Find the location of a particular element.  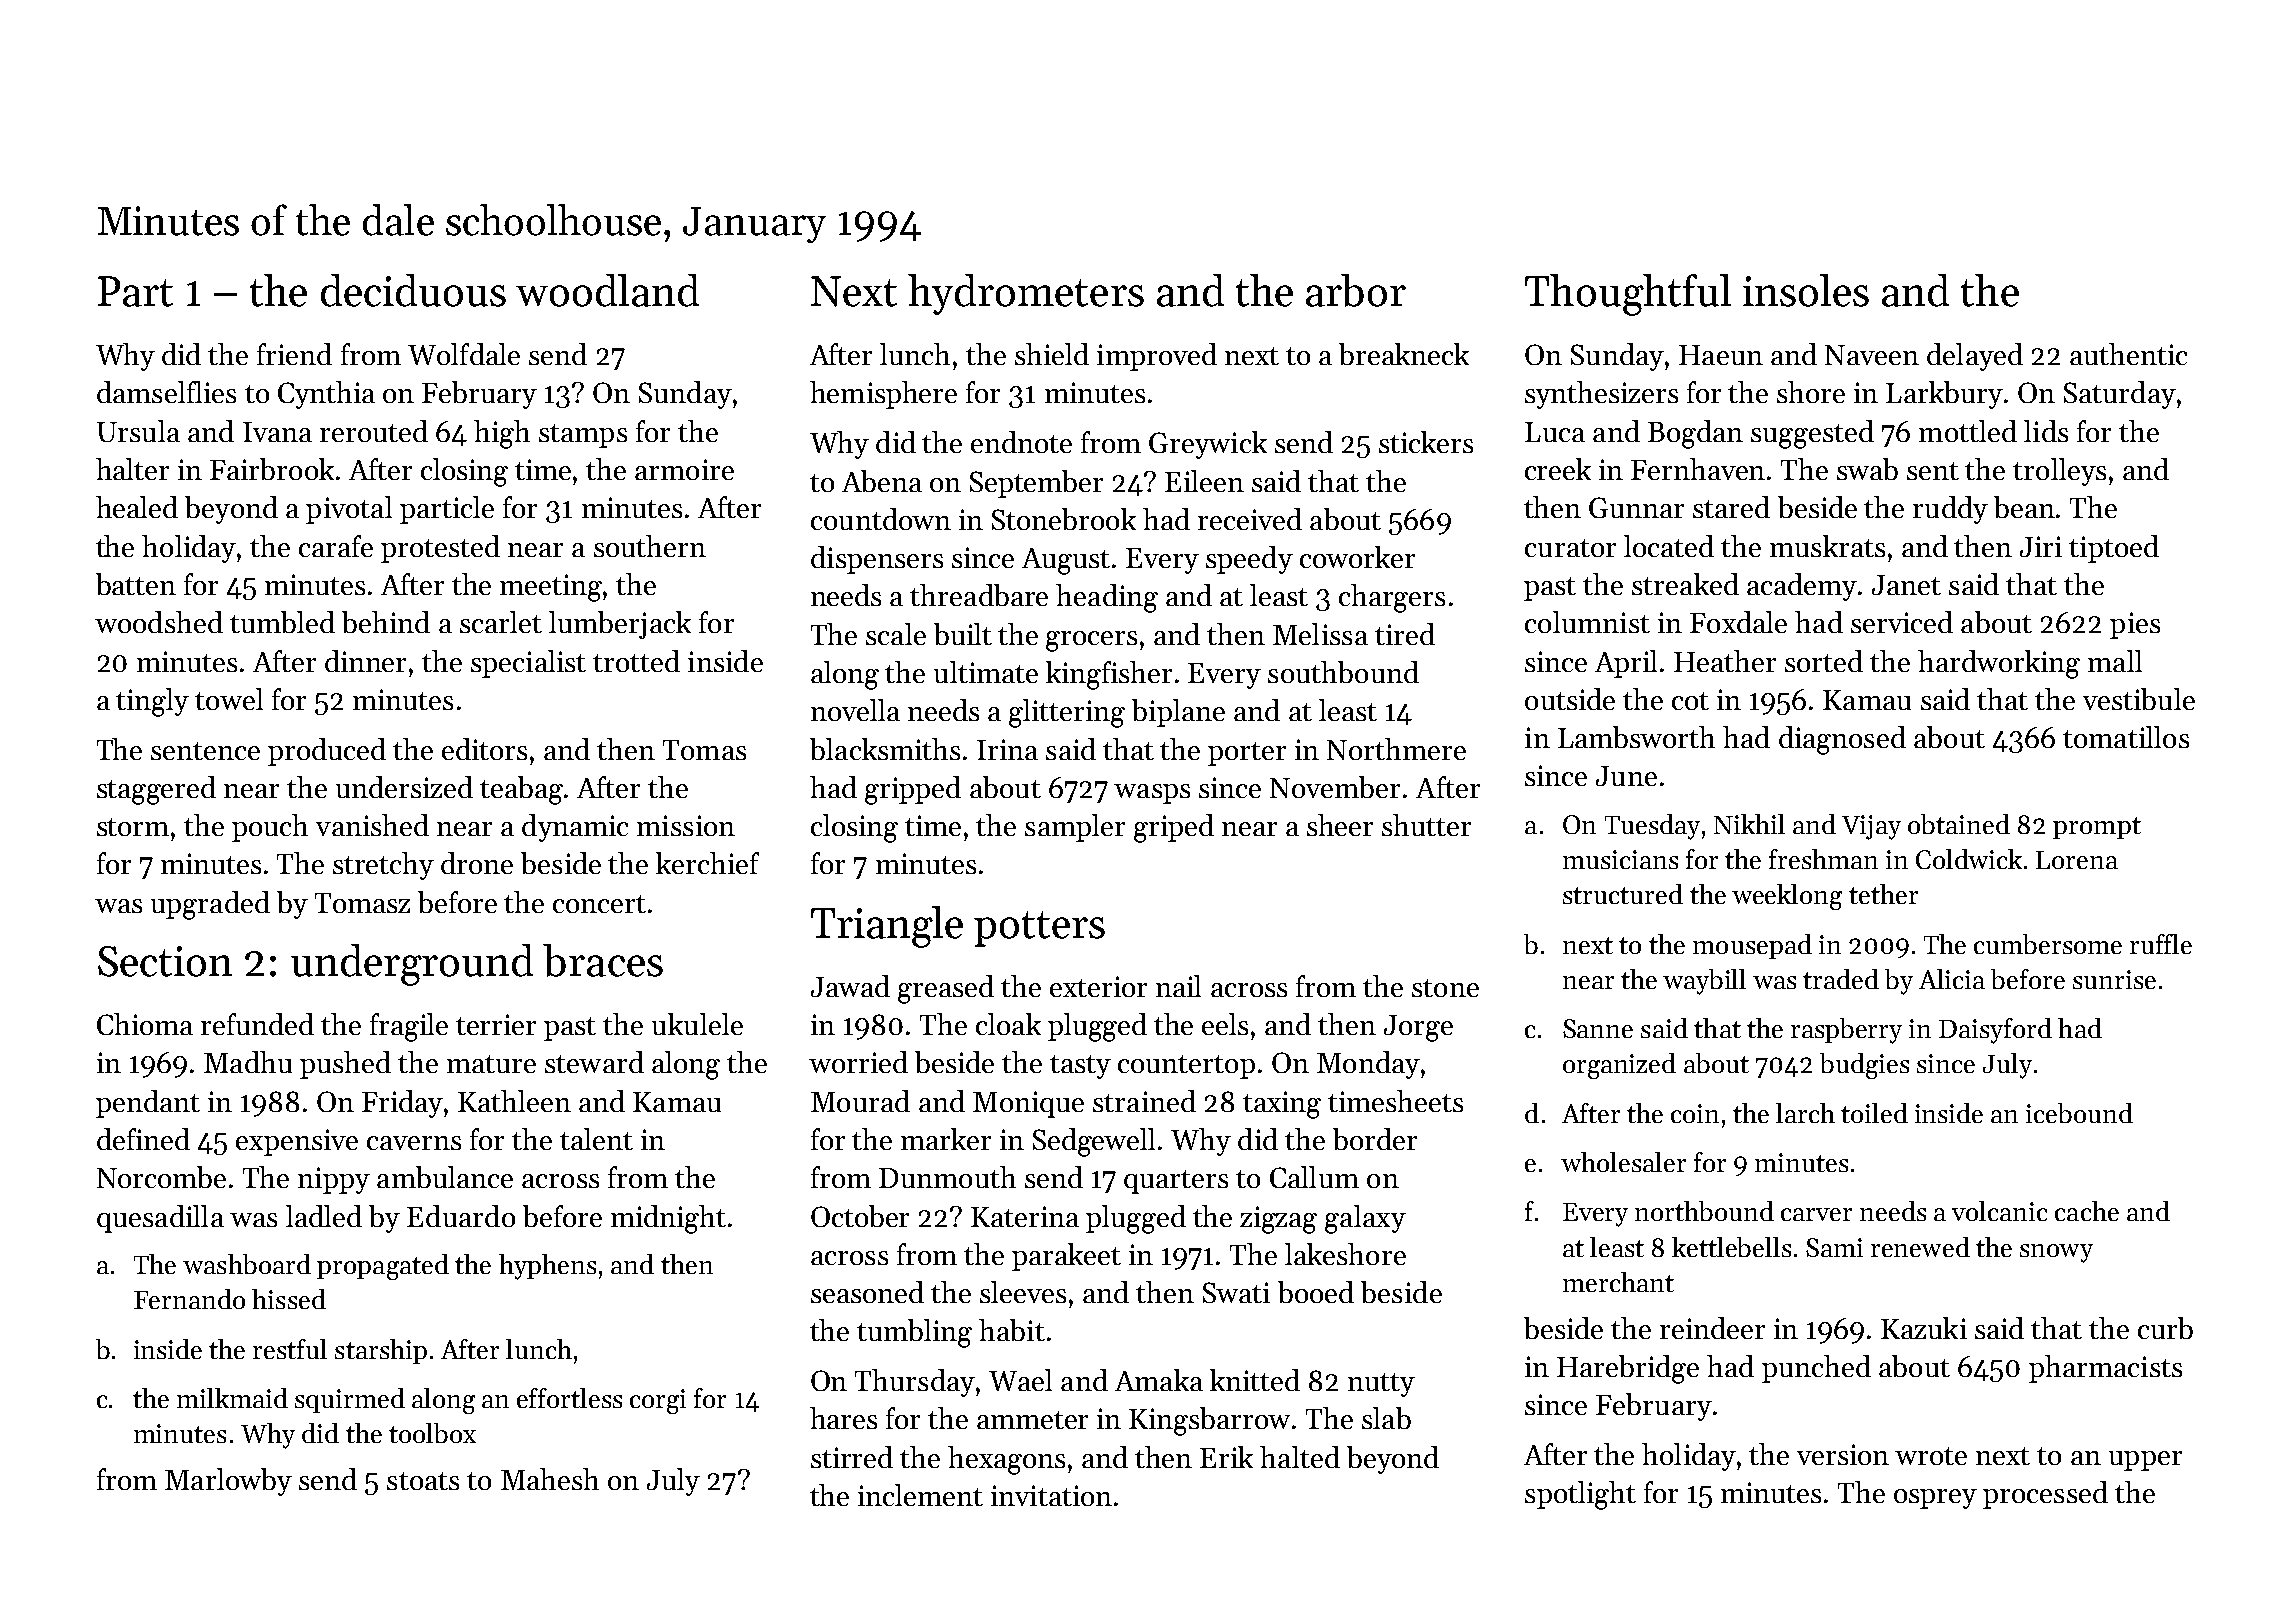

batten is located at coordinates (136, 584).
